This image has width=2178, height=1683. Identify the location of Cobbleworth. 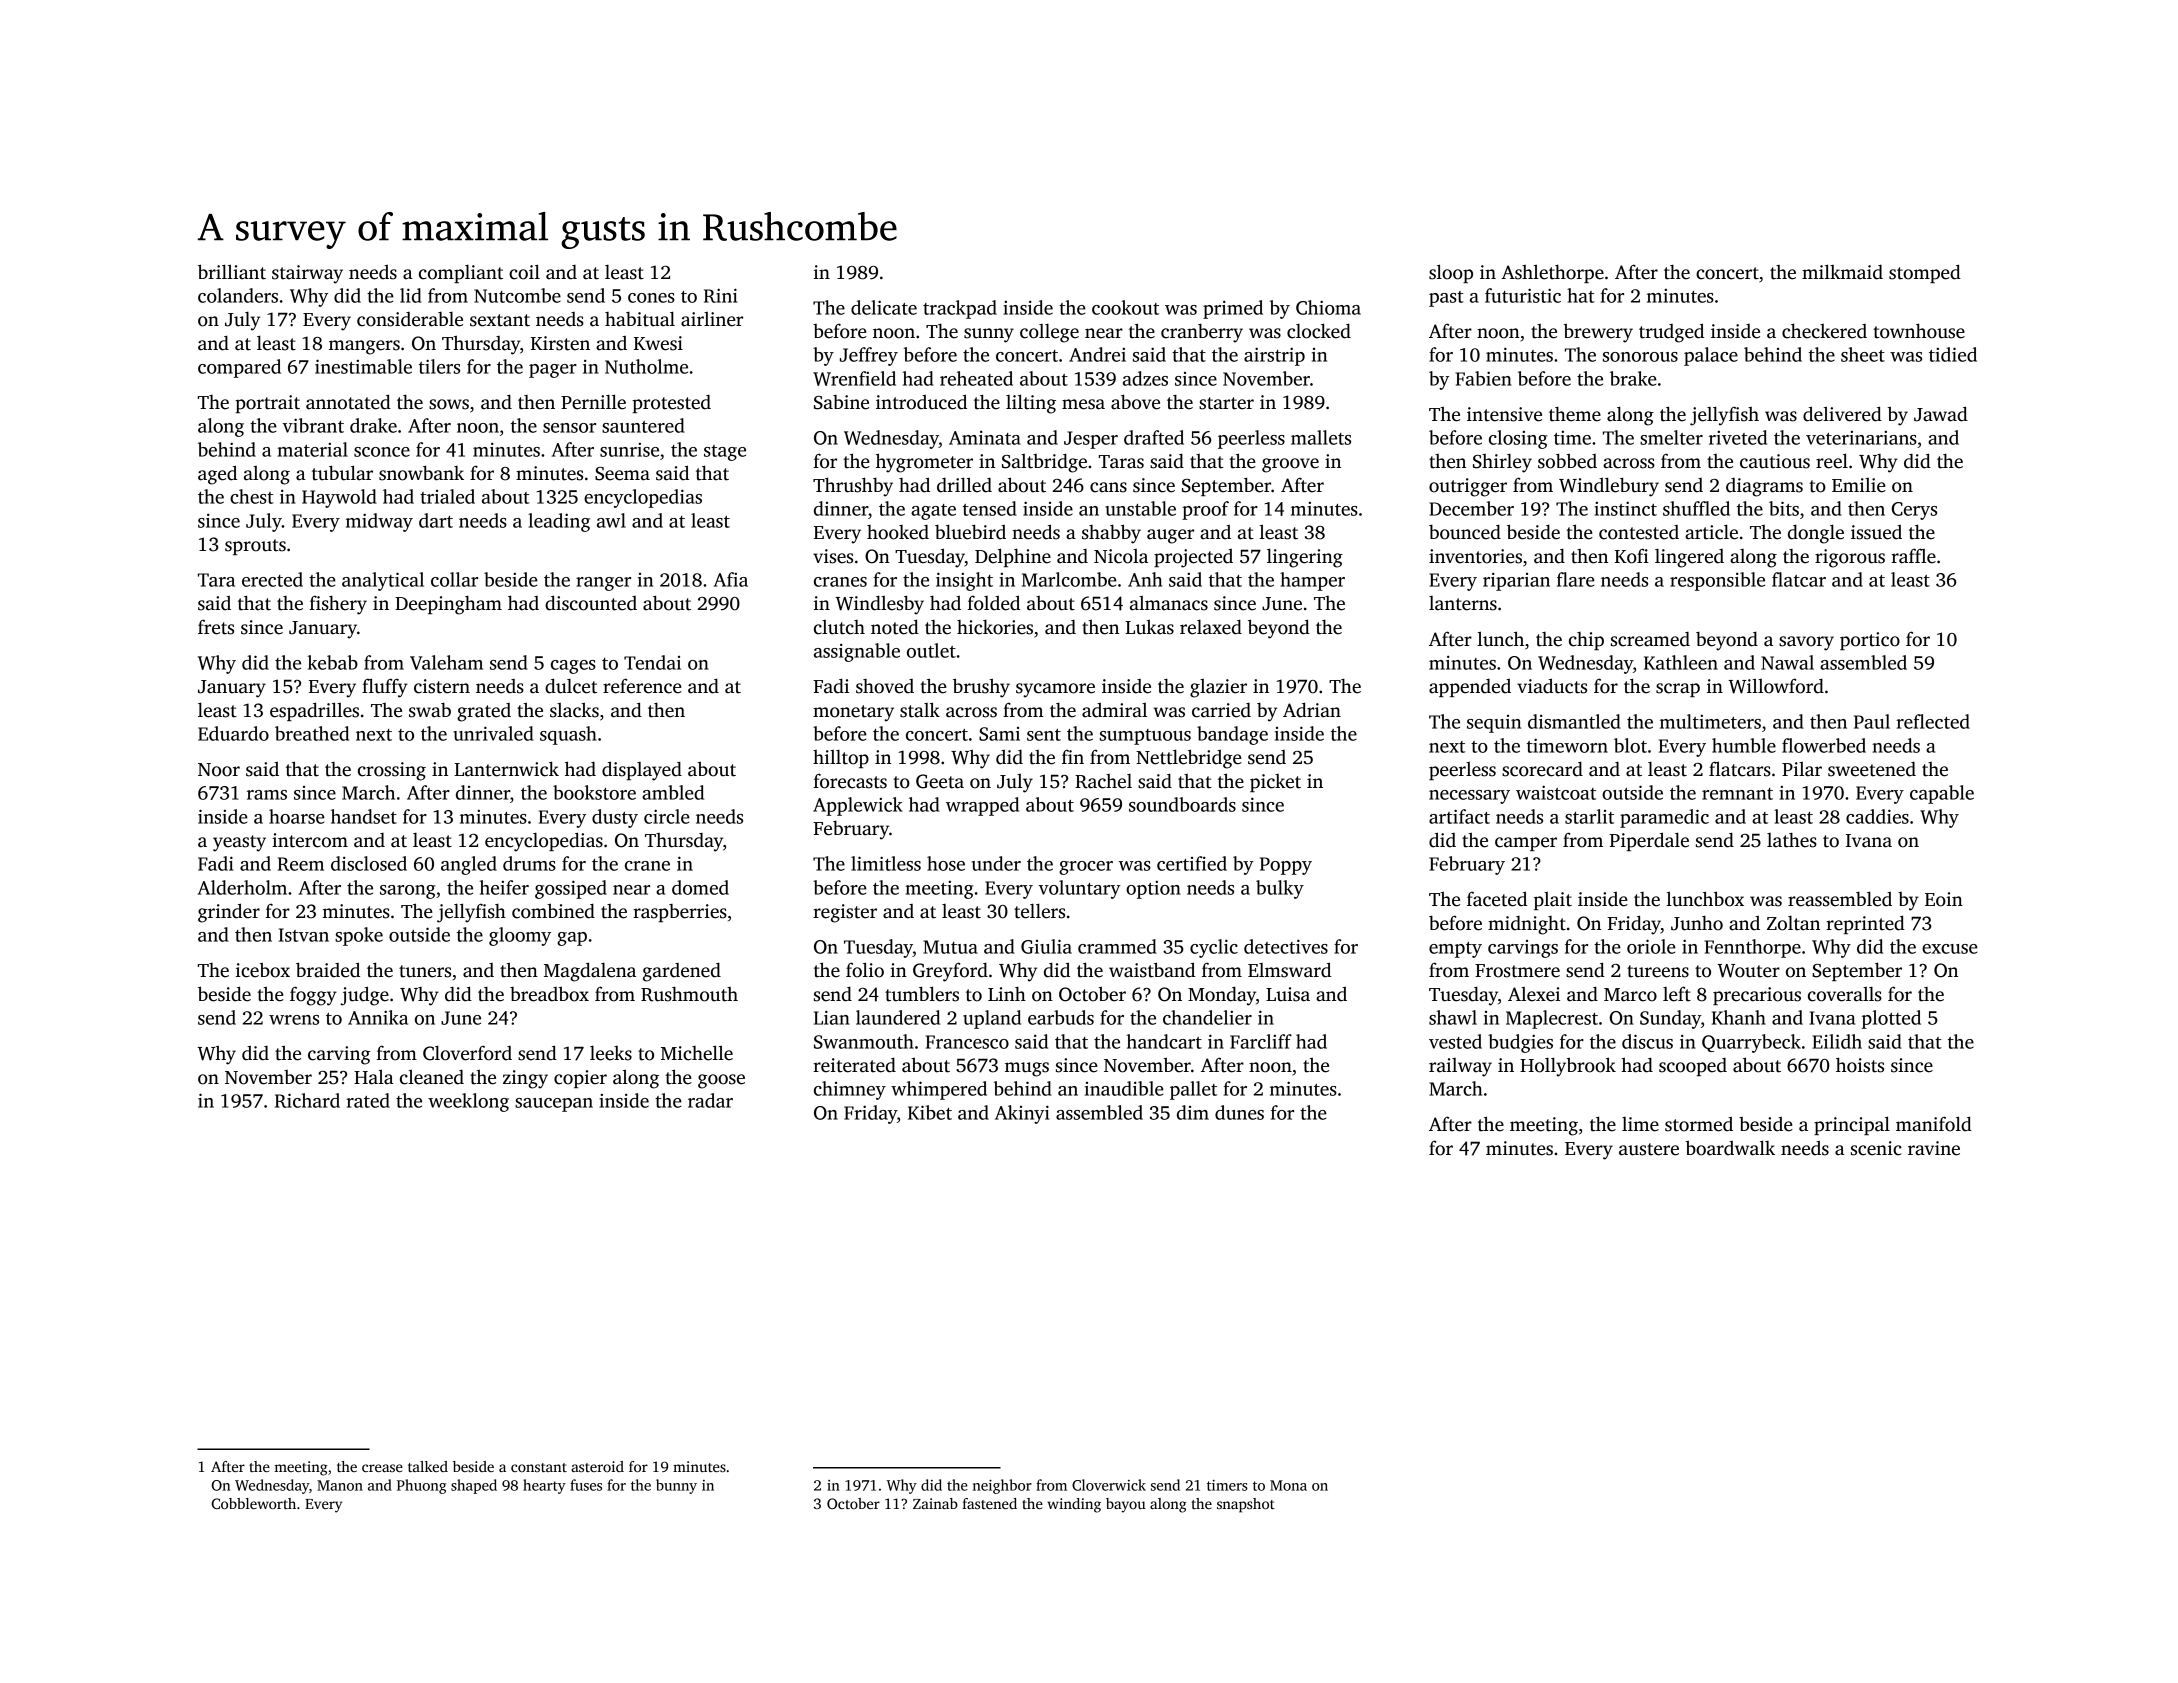
(254, 1503).
